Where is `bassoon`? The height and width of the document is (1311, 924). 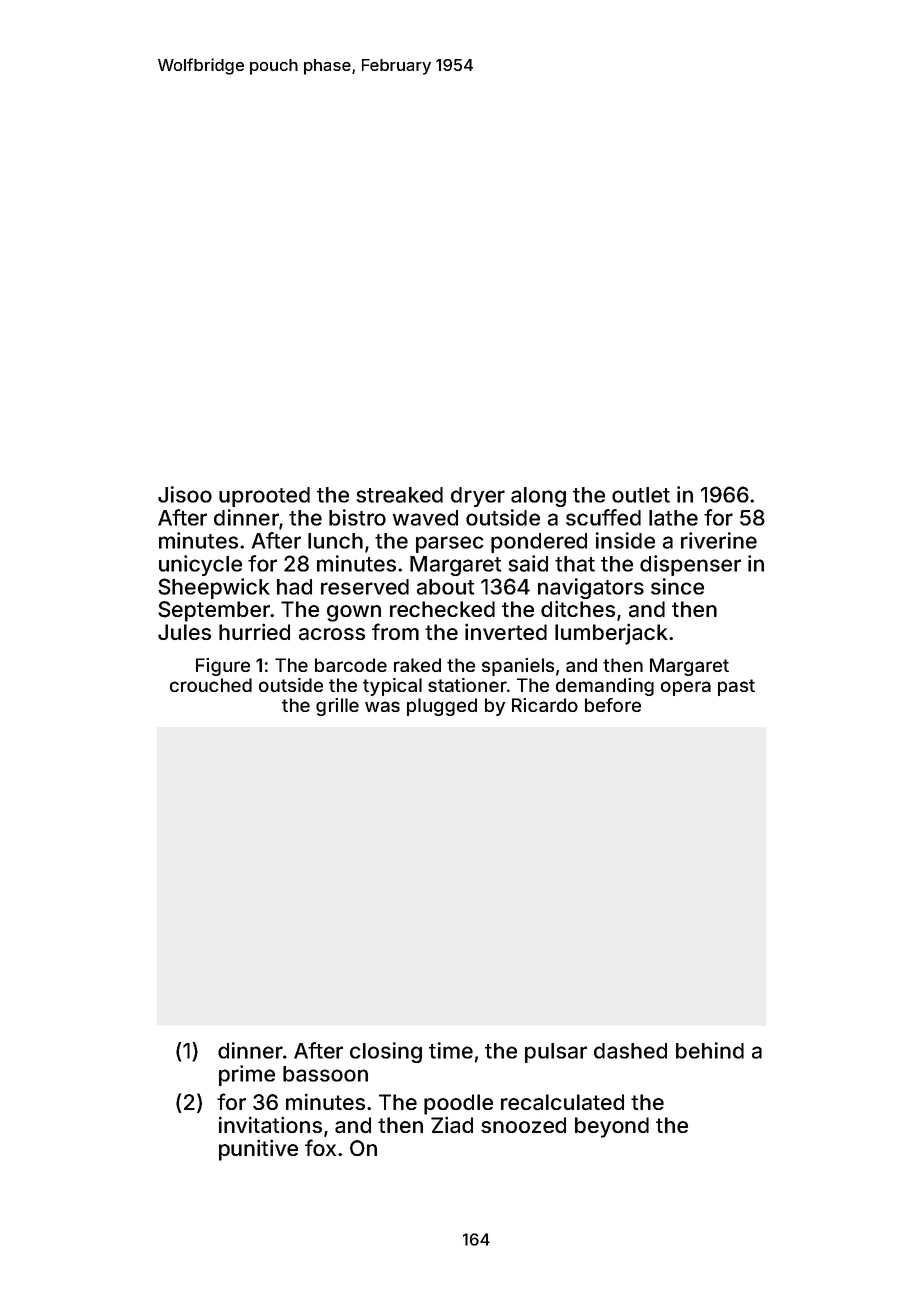
bassoon is located at coordinates (325, 1074).
